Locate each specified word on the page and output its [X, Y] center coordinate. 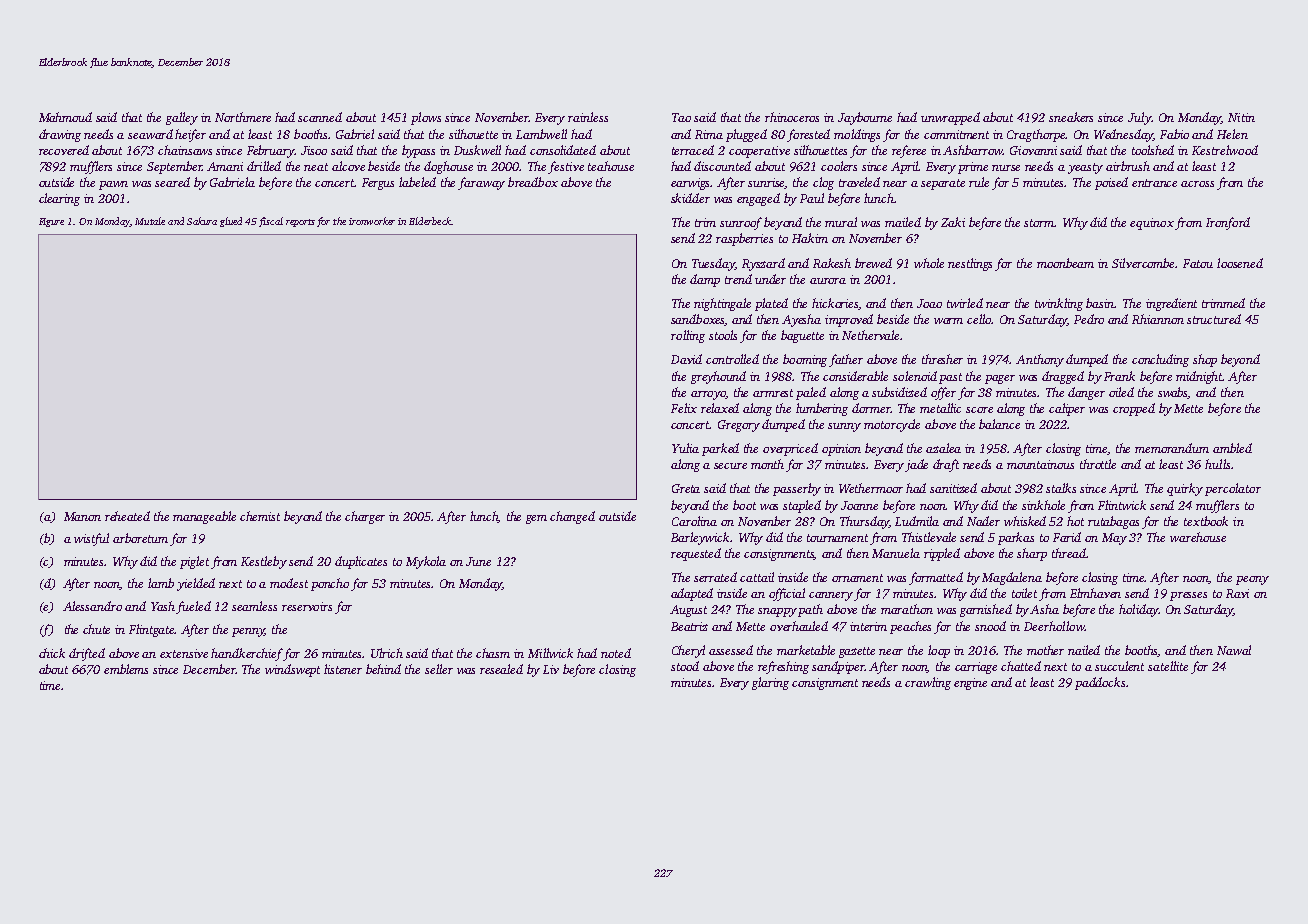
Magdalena [1012, 578]
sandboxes [698, 320]
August [688, 611]
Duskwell [477, 150]
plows [426, 118]
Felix [684, 408]
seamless [254, 606]
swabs [1173, 393]
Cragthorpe [1036, 135]
